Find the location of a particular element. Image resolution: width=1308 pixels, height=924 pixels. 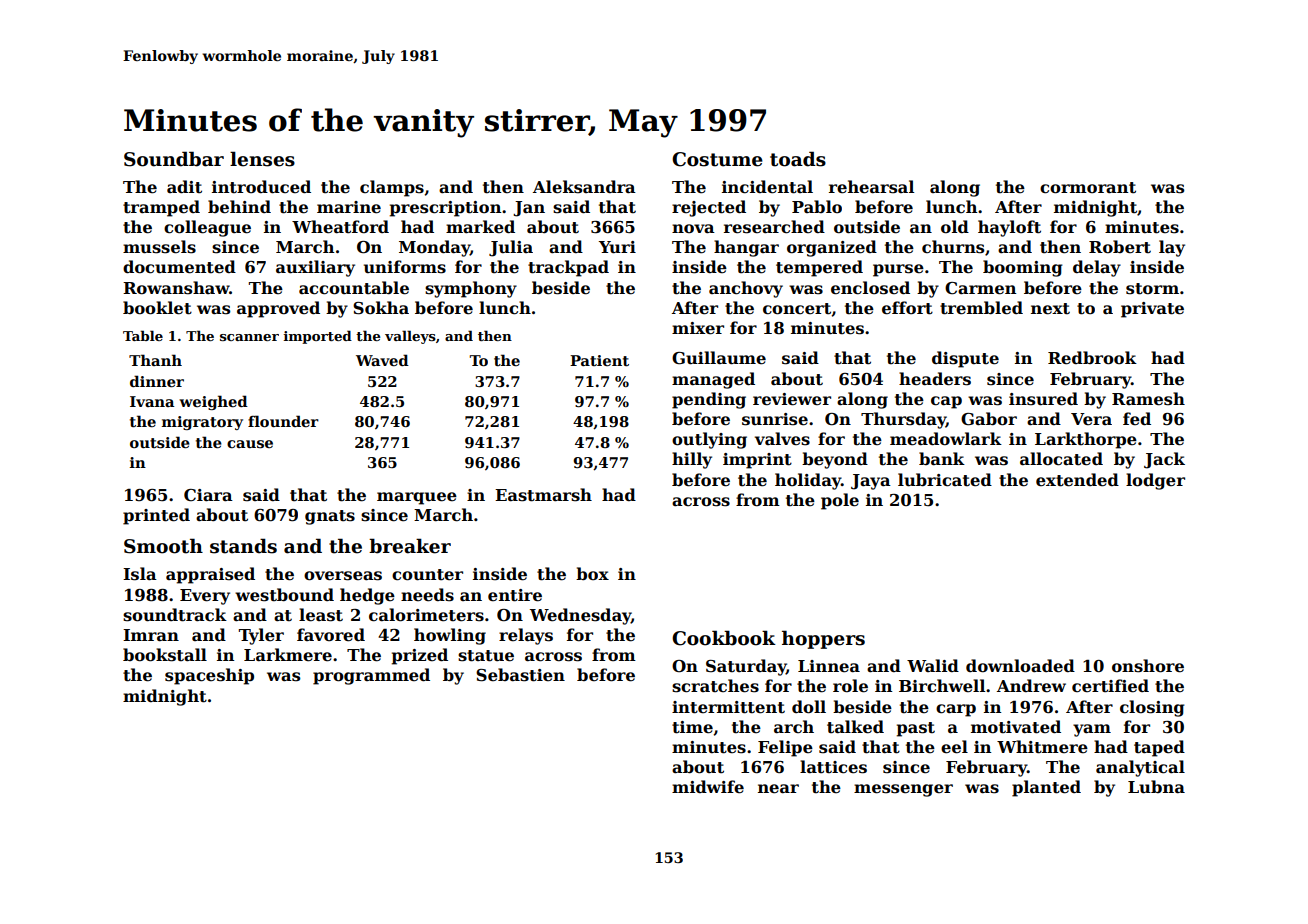

rehearsal is located at coordinates (871, 187).
